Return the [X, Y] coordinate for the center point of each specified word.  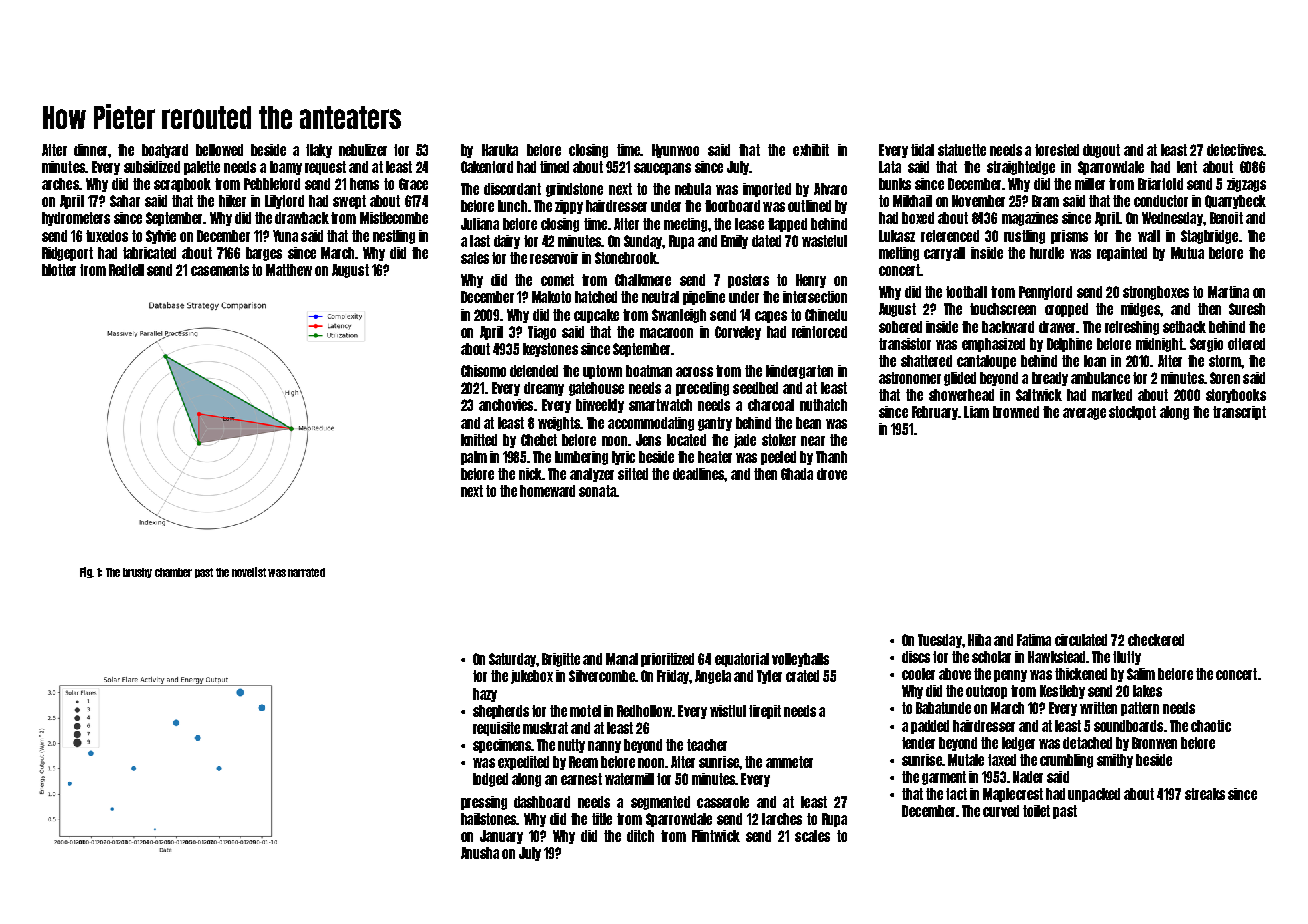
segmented [660, 803]
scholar [991, 657]
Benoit [1226, 218]
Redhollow [644, 711]
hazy [485, 695]
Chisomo [483, 371]
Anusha [480, 853]
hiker [232, 201]
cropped [1066, 310]
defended [534, 371]
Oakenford [487, 167]
